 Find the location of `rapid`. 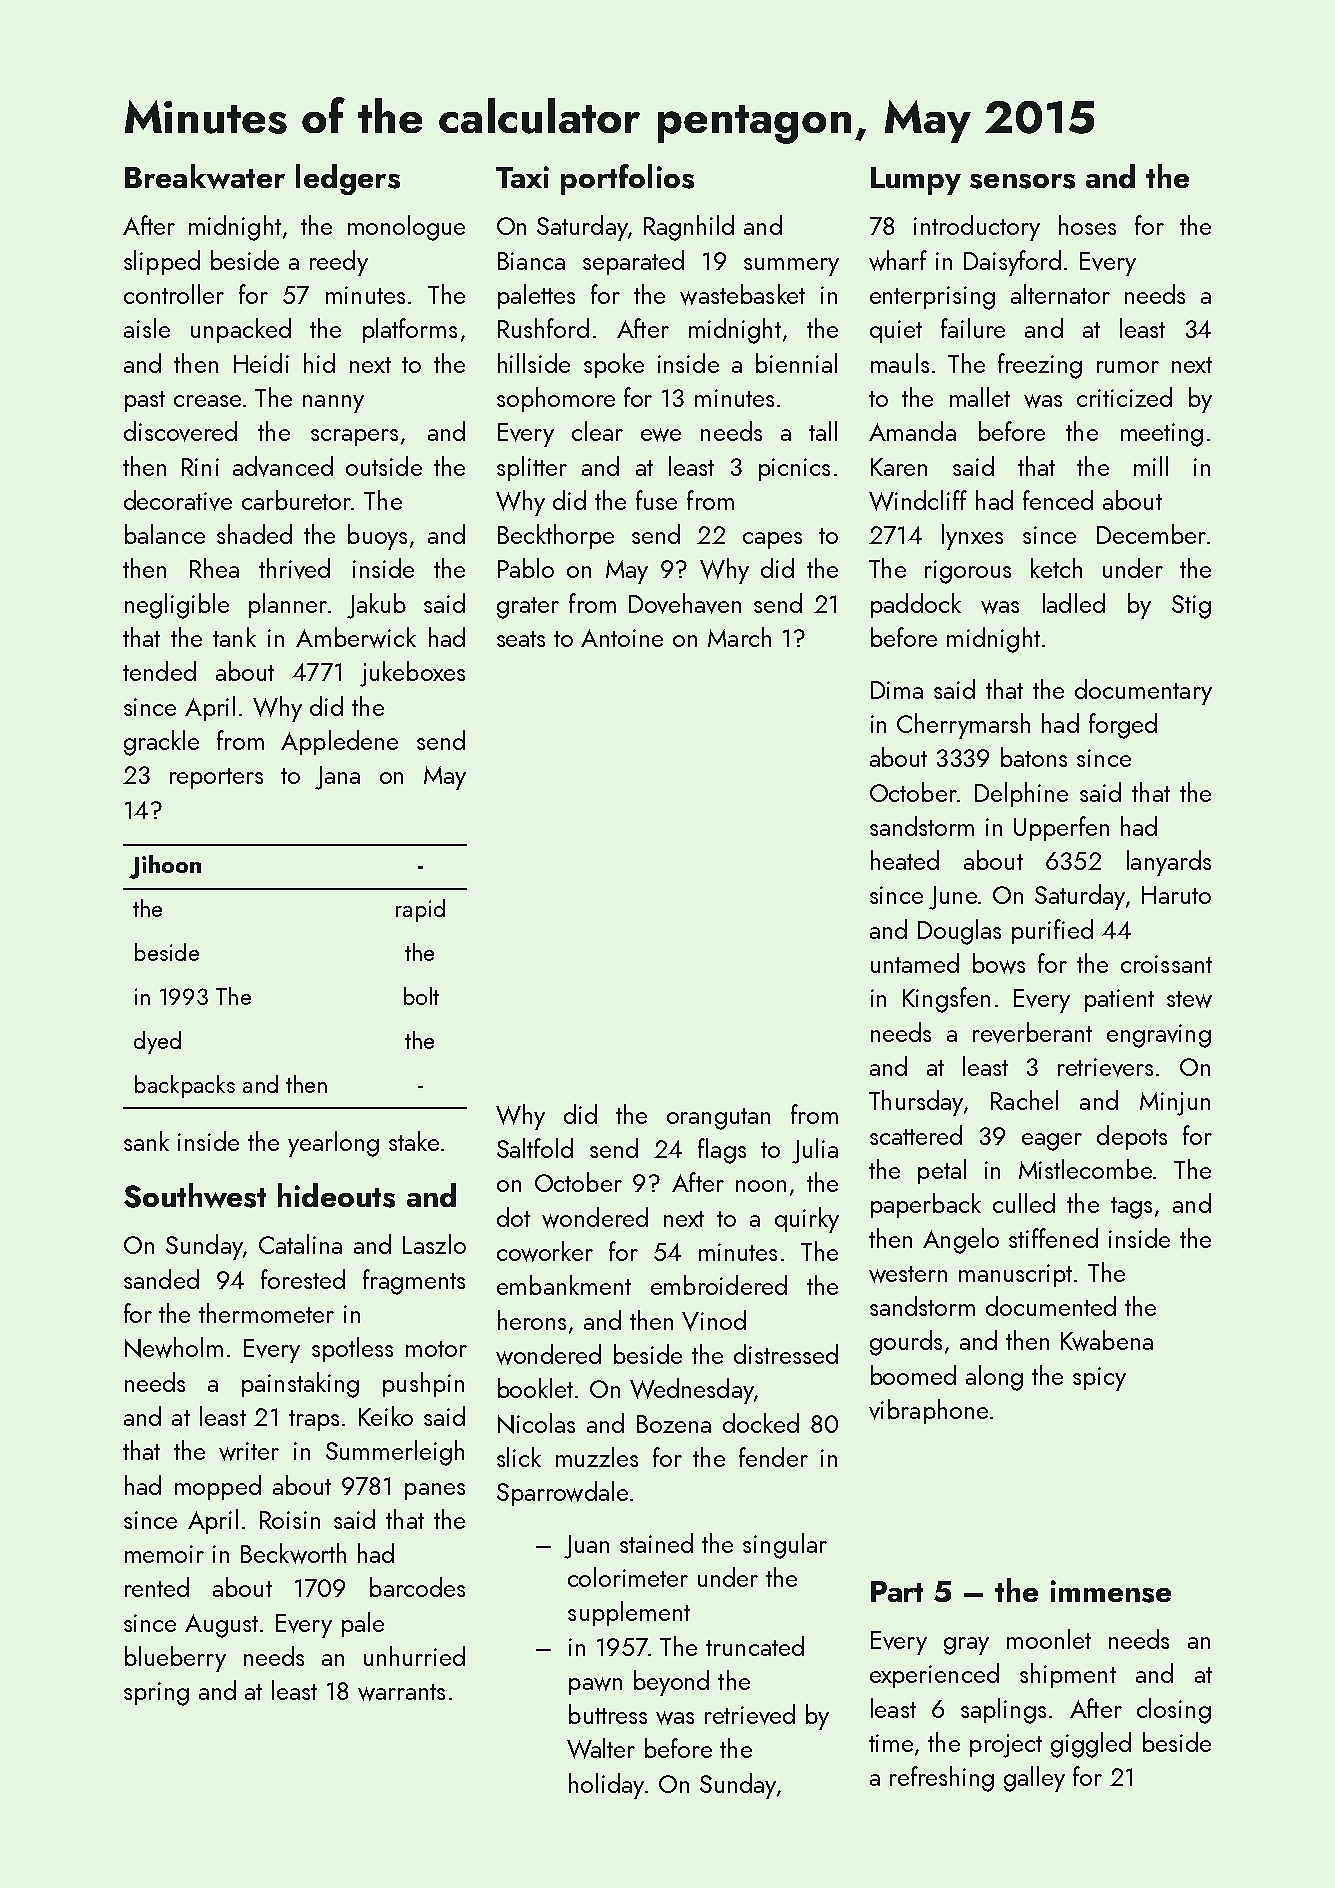

rapid is located at coordinates (420, 910).
